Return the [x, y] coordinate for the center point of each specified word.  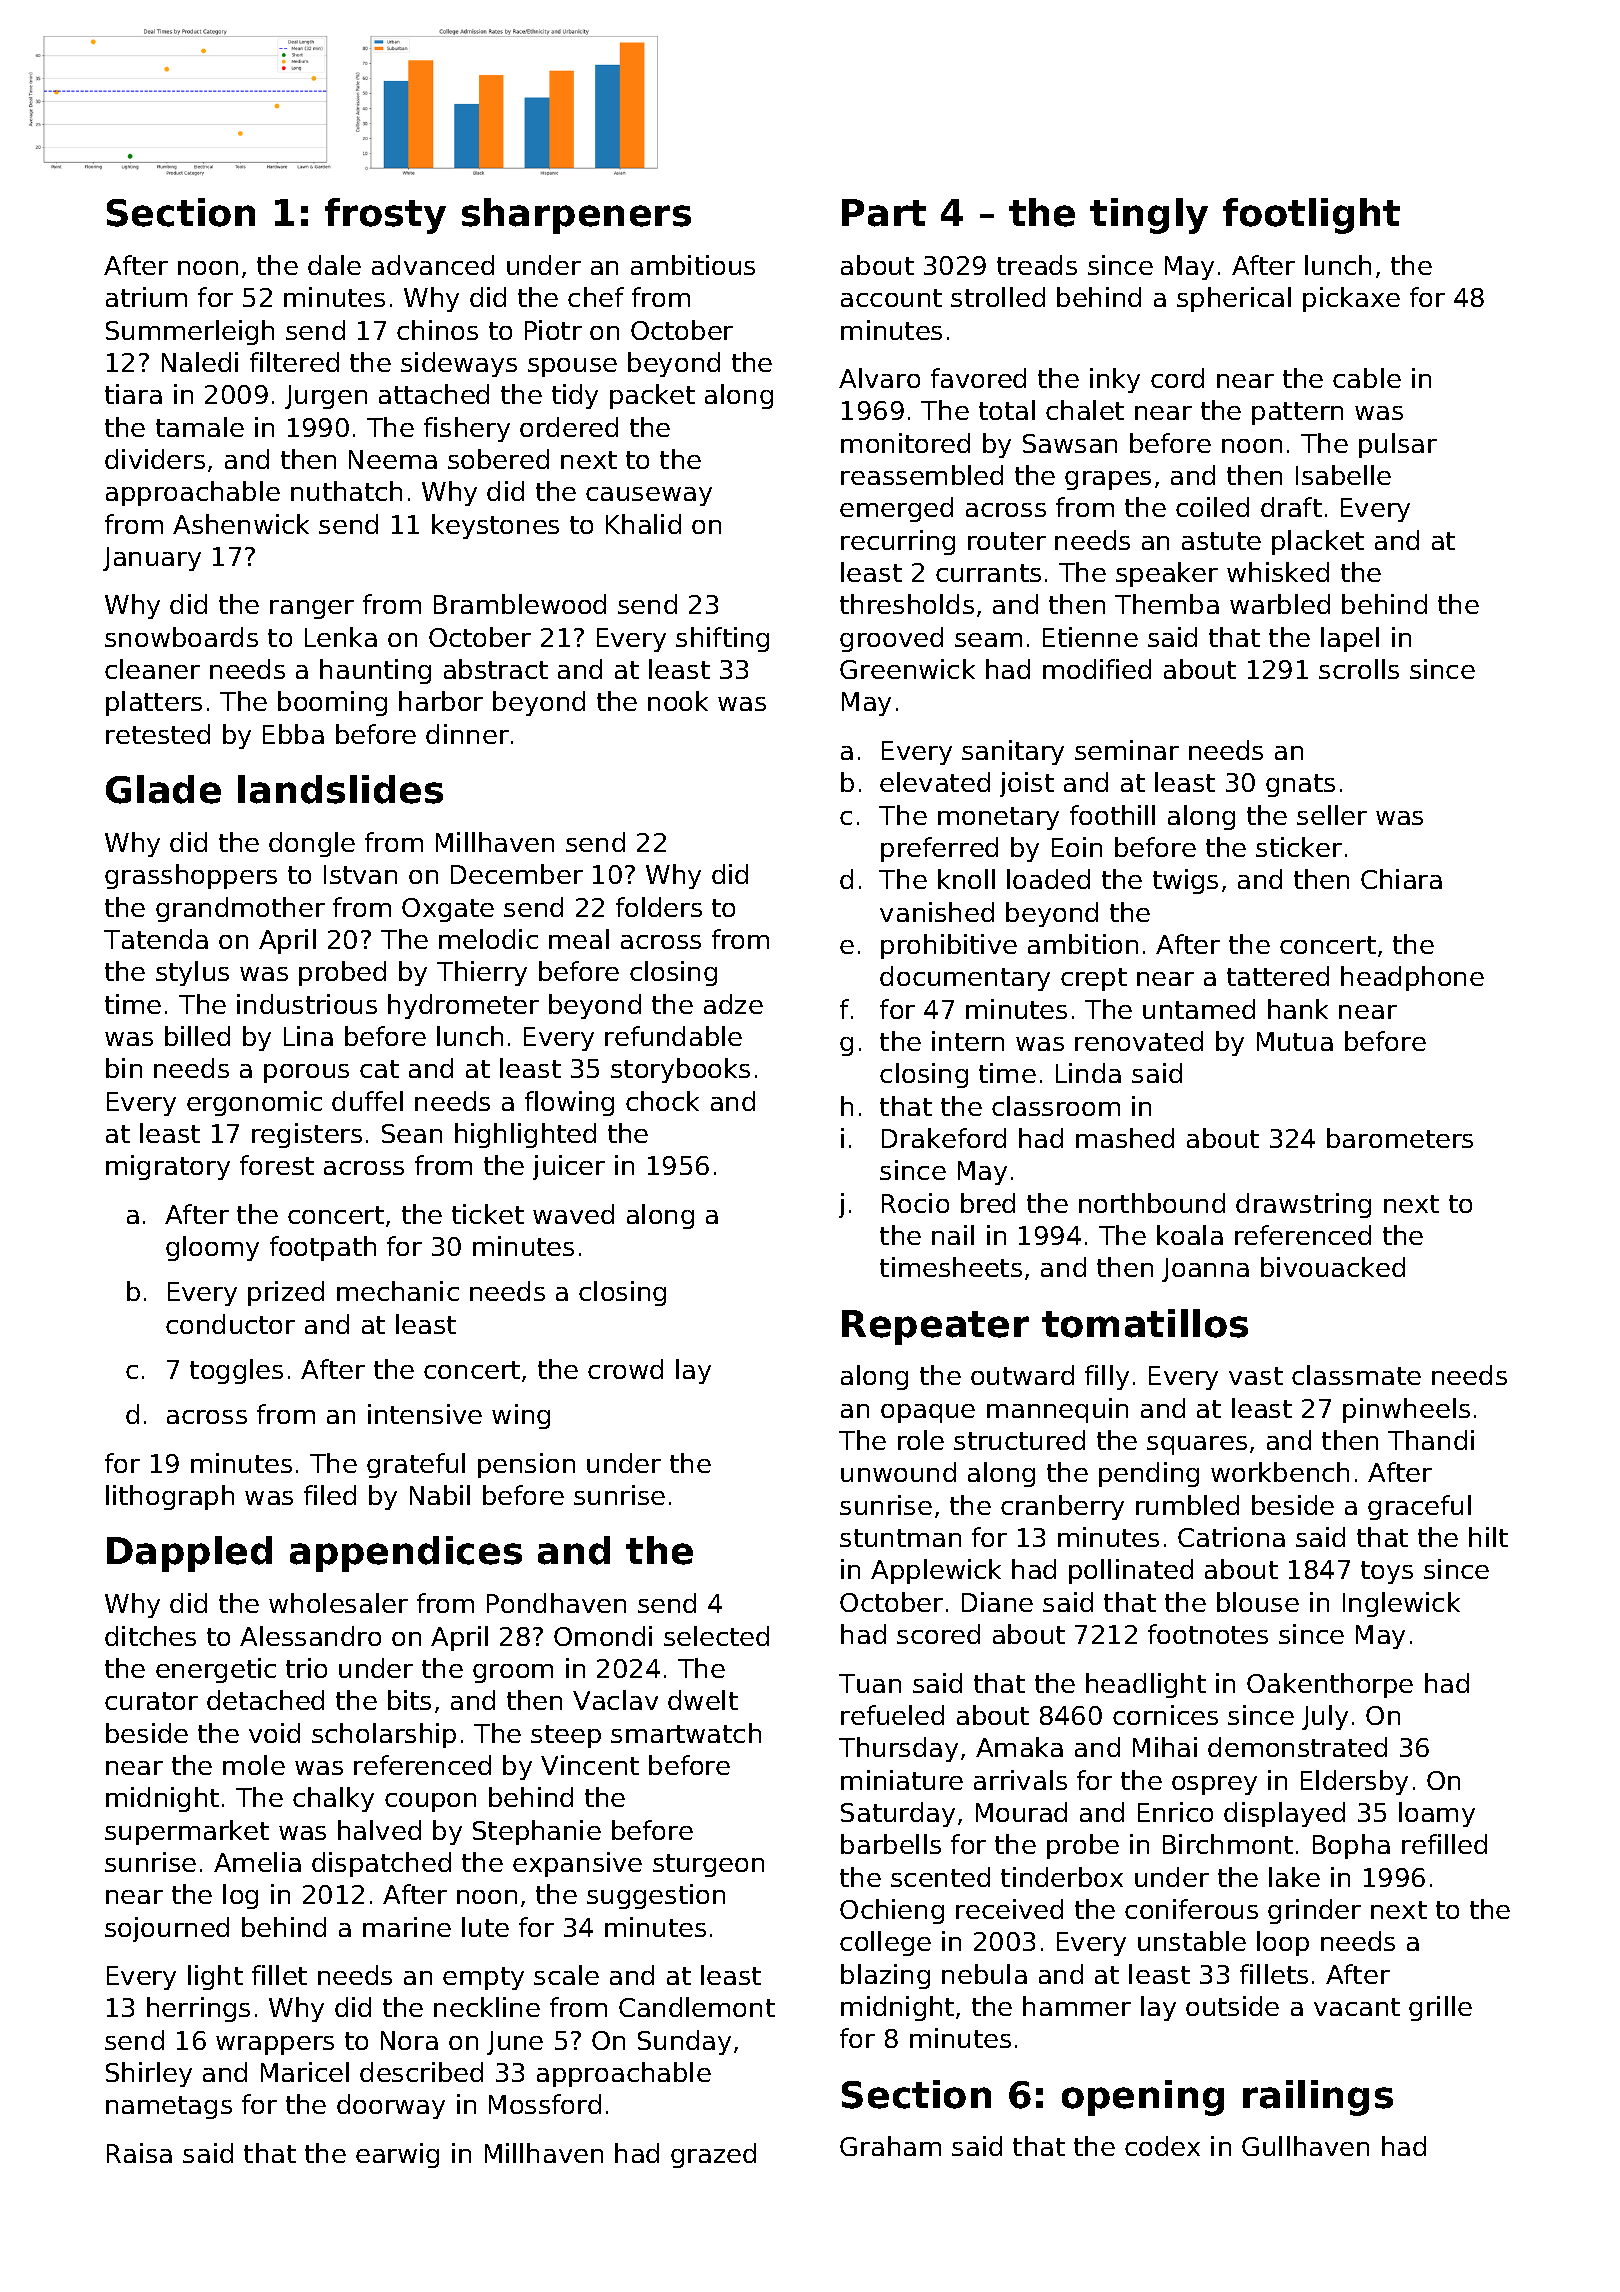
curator [151, 1701]
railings [1318, 2098]
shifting [722, 639]
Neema [393, 459]
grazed [713, 2155]
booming [332, 703]
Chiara [1401, 879]
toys [1387, 1572]
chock [662, 1101]
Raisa [139, 2153]
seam [988, 640]
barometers [1400, 1138]
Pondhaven [556, 1603]
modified [1097, 669]
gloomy [212, 1248]
